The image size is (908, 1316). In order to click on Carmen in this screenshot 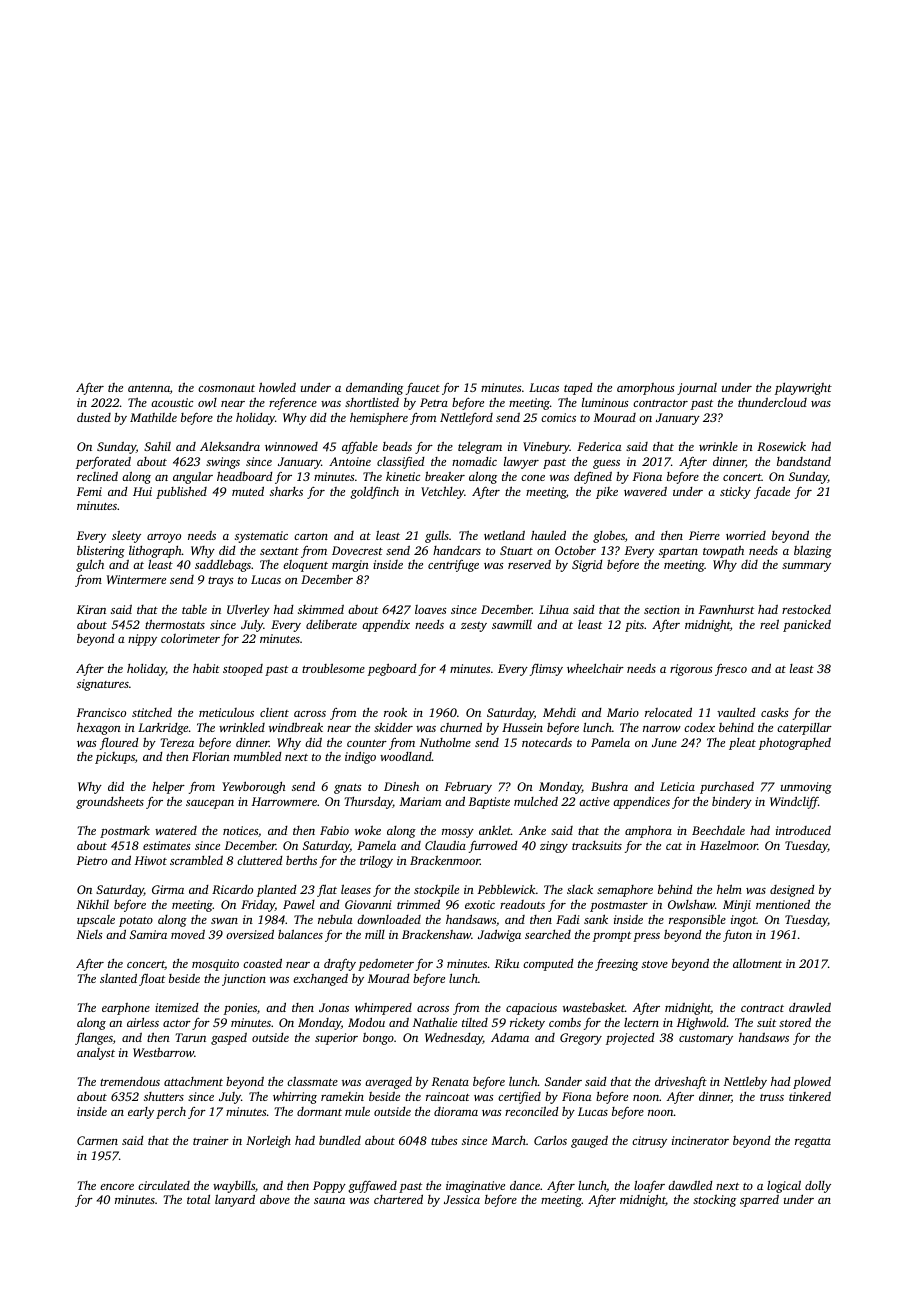, I will do `click(97, 1140)`.
